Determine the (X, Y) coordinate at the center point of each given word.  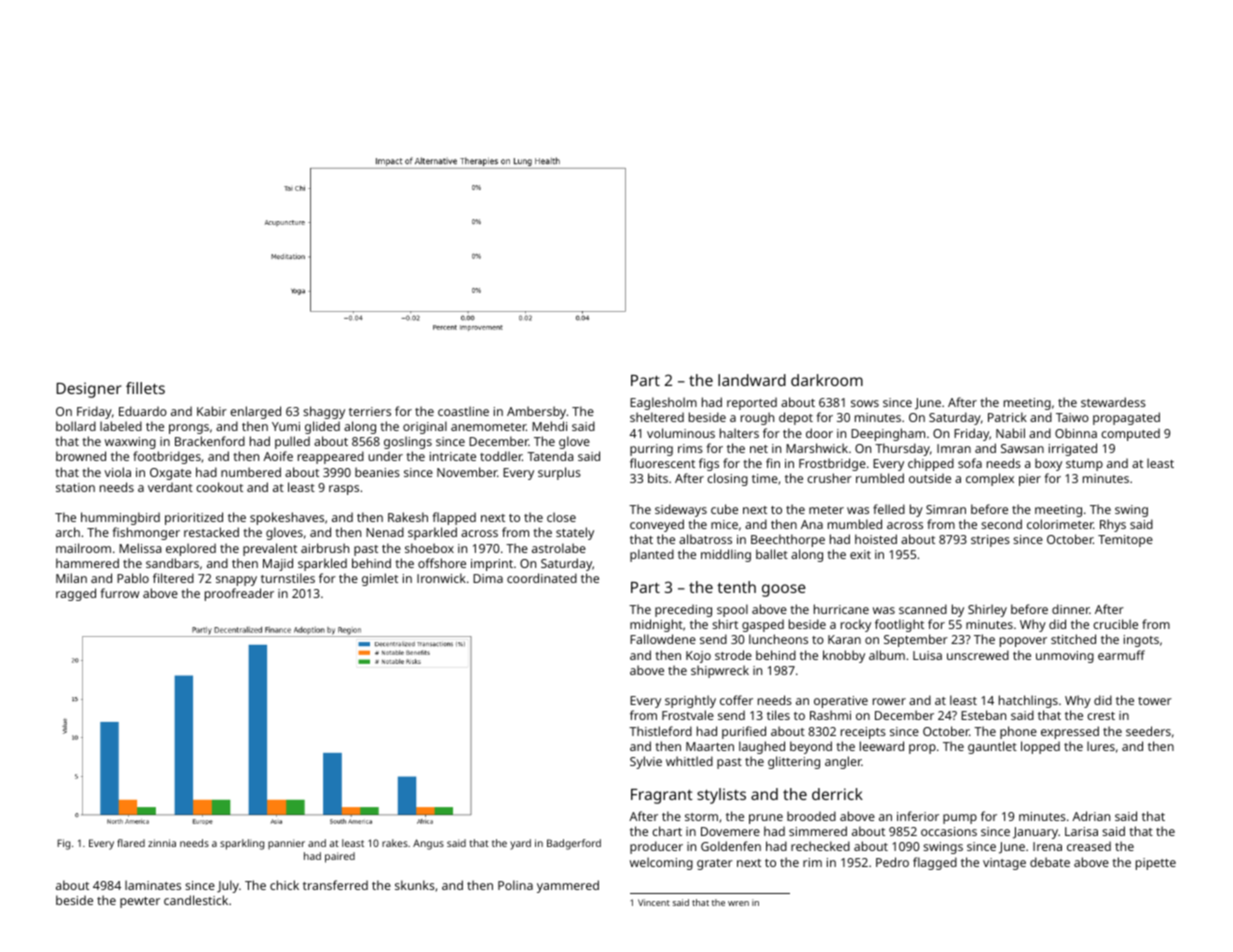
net (759, 449)
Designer (89, 390)
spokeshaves (287, 518)
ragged (76, 594)
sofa (970, 463)
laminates (153, 885)
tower (1155, 701)
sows (865, 403)
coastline (463, 411)
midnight (656, 625)
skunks (415, 885)
